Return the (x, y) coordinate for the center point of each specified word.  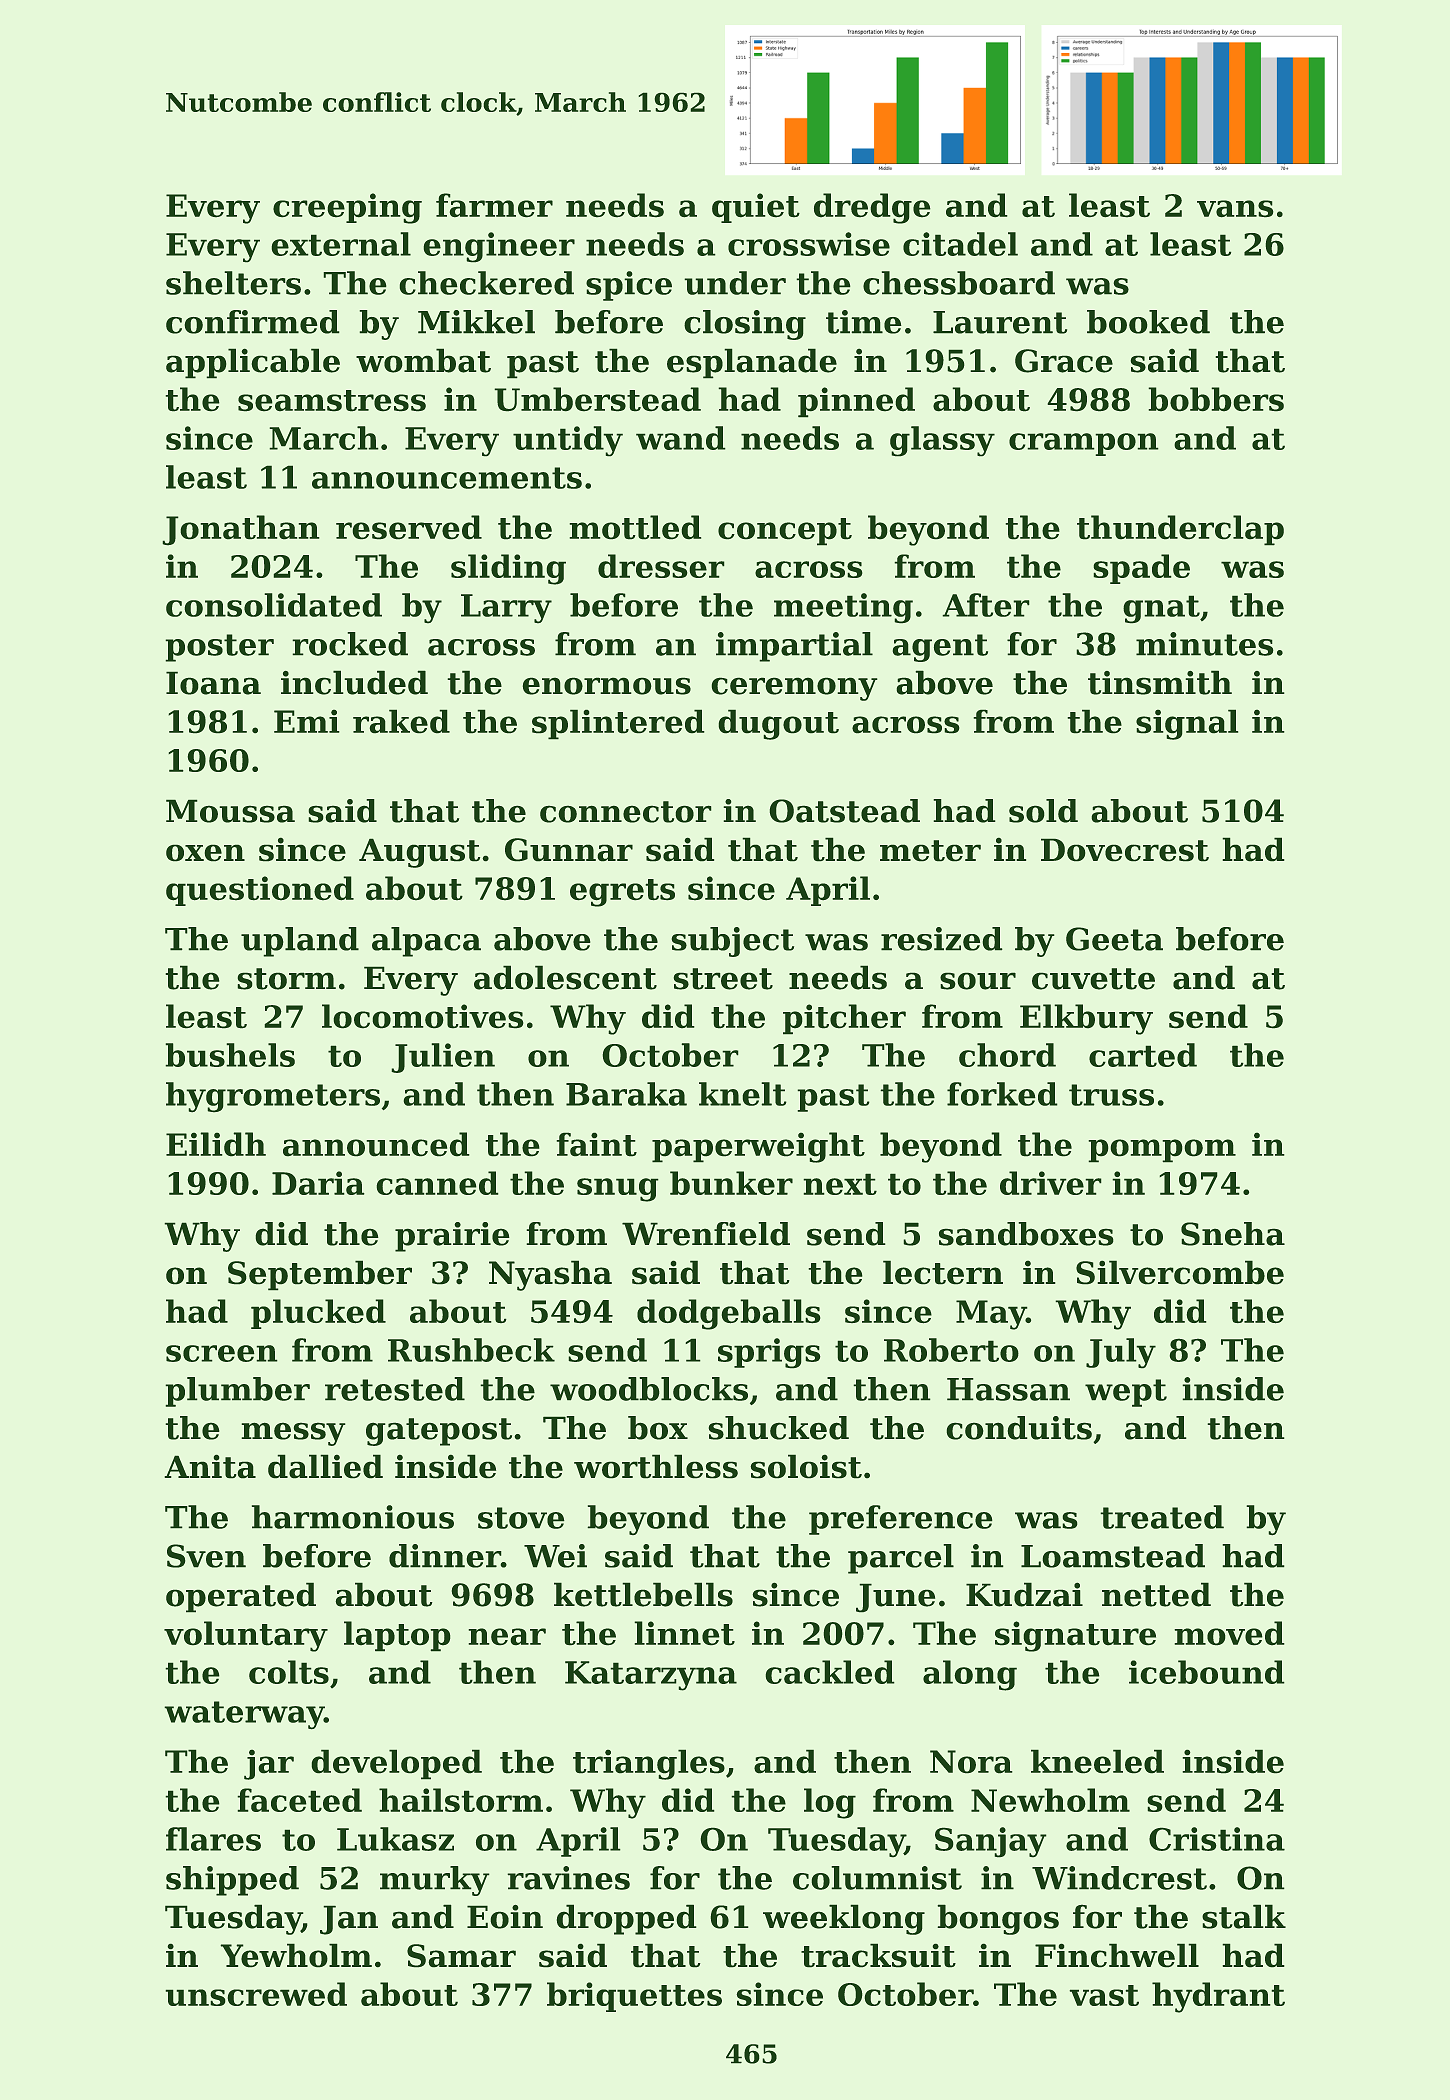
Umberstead (598, 399)
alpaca (426, 942)
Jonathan (241, 530)
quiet (756, 208)
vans (1235, 208)
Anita (210, 1466)
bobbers (1216, 399)
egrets (622, 893)
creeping (347, 208)
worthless (656, 1466)
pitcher (844, 1019)
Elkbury (1086, 1019)
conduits (1019, 1428)
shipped (232, 1881)
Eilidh (216, 1144)
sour (978, 981)
